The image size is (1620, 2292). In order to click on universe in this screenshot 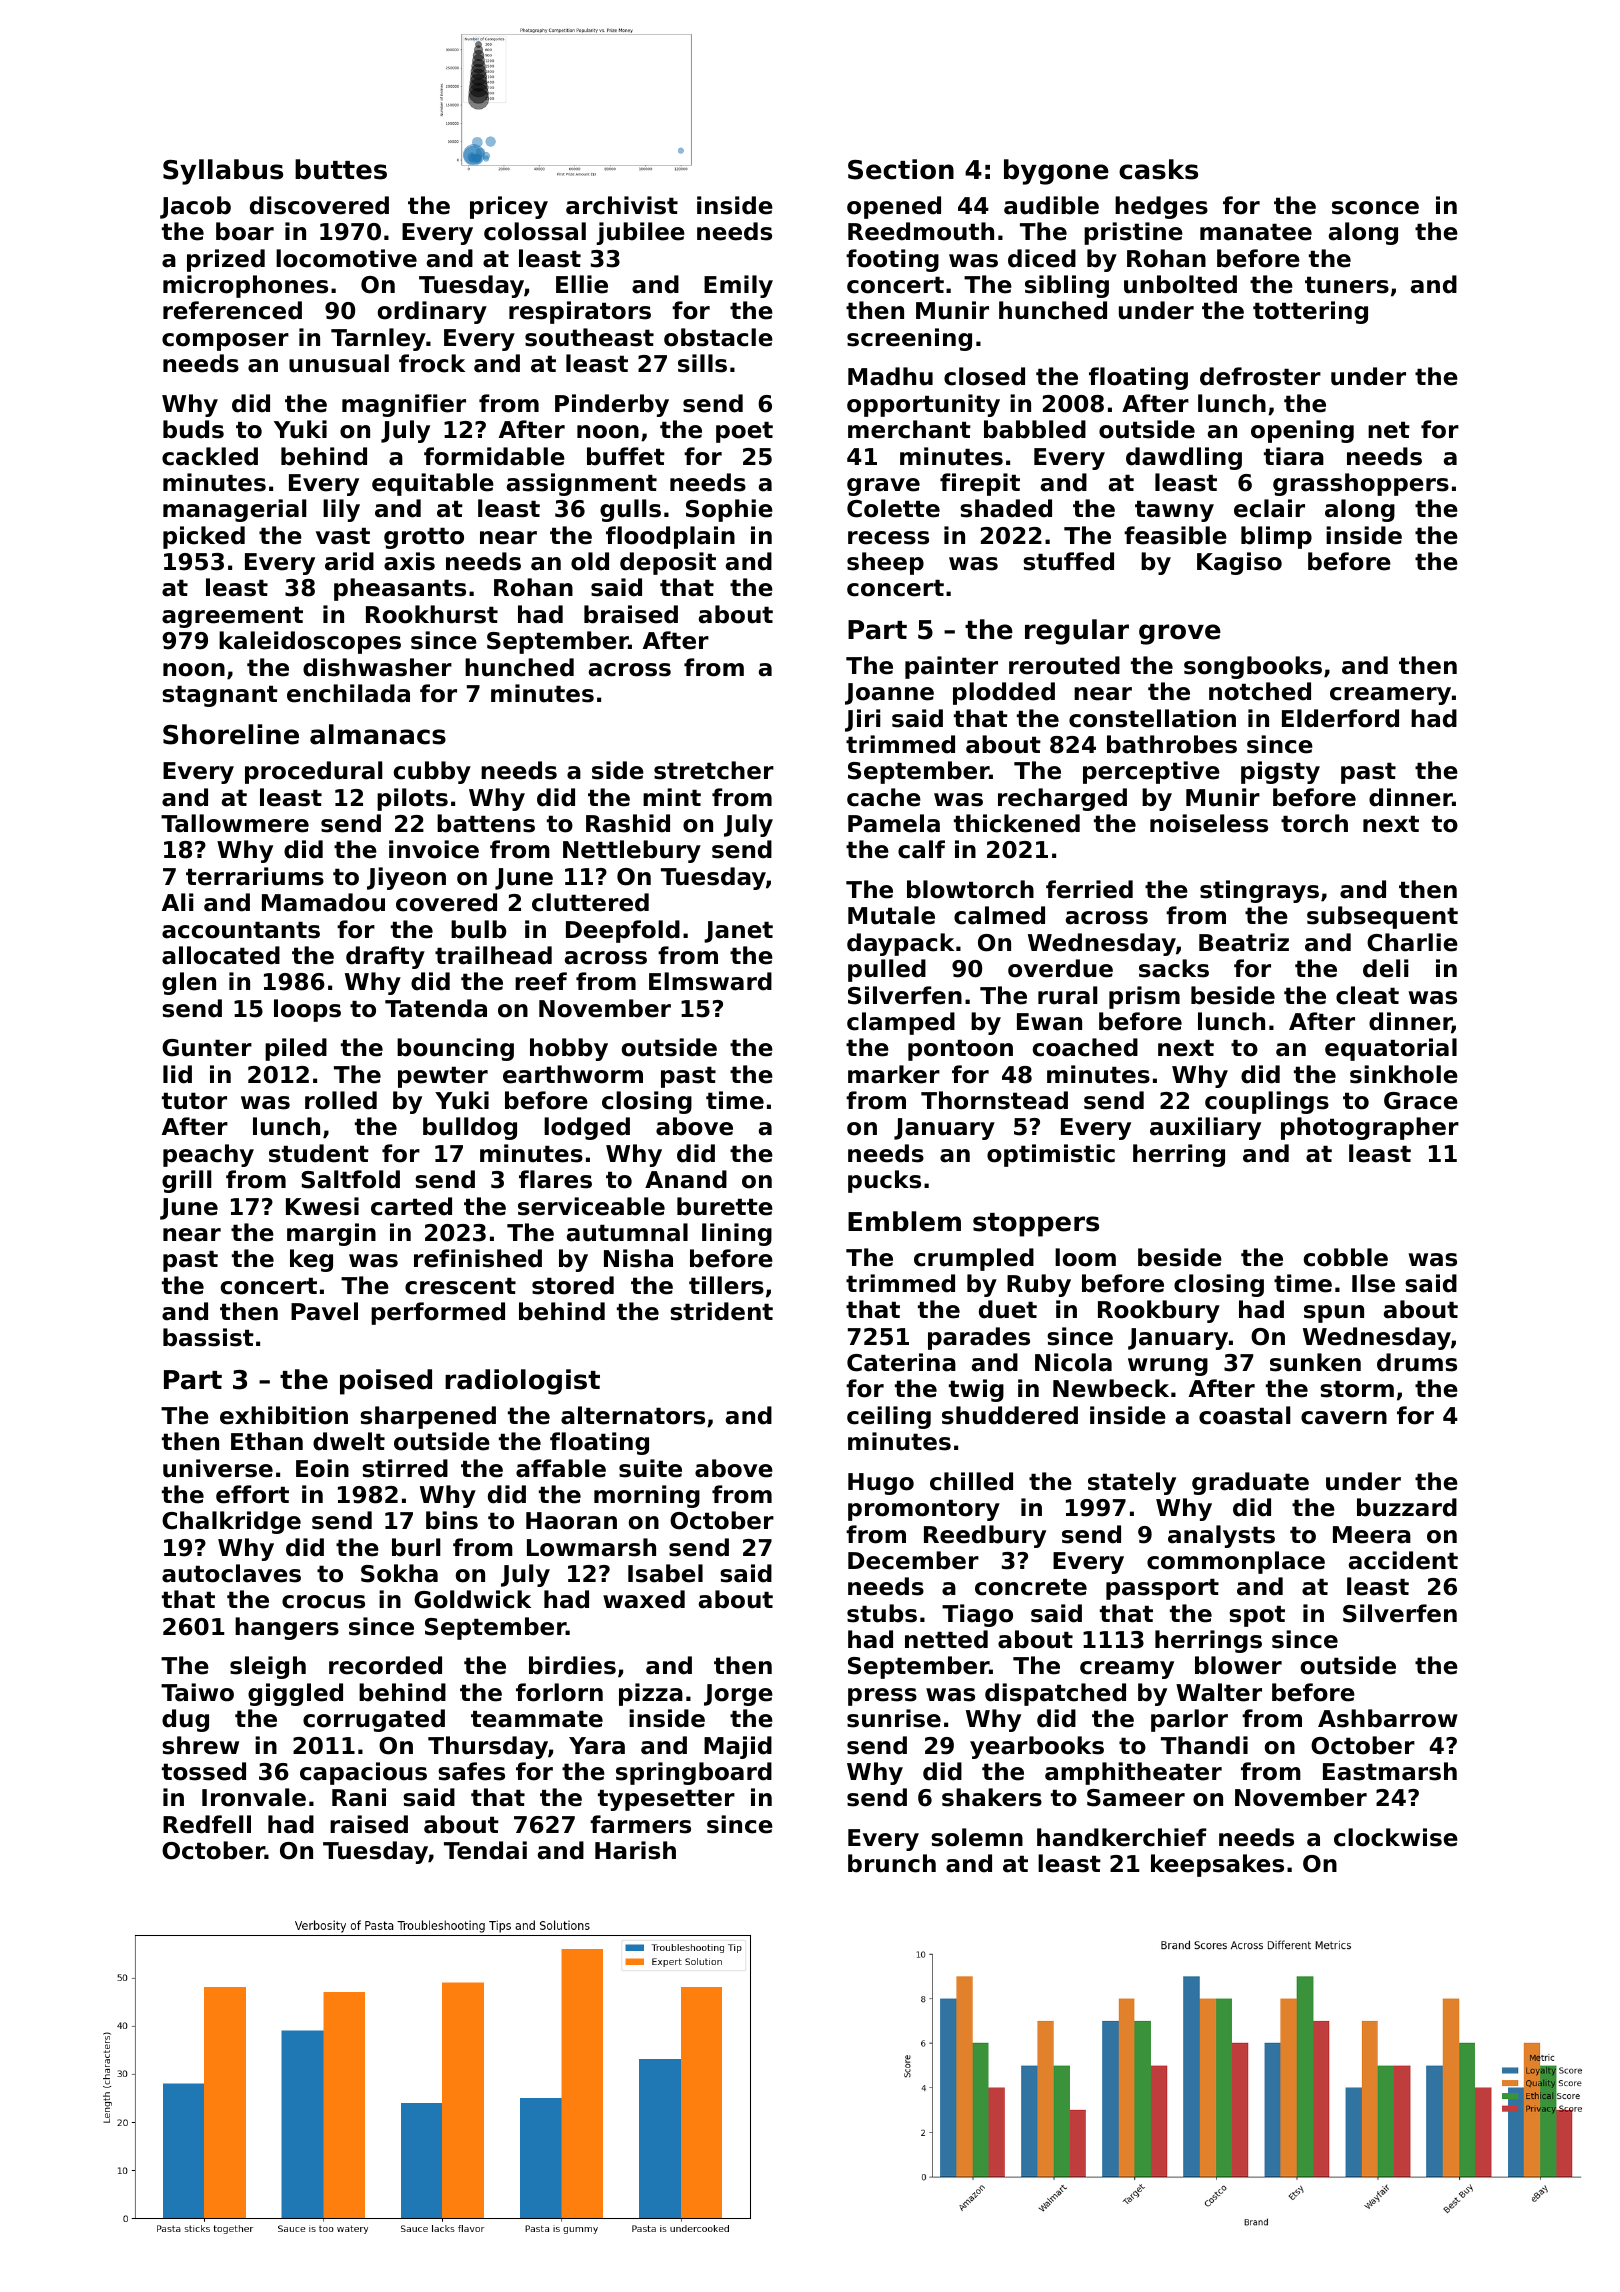, I will do `click(218, 1468)`.
